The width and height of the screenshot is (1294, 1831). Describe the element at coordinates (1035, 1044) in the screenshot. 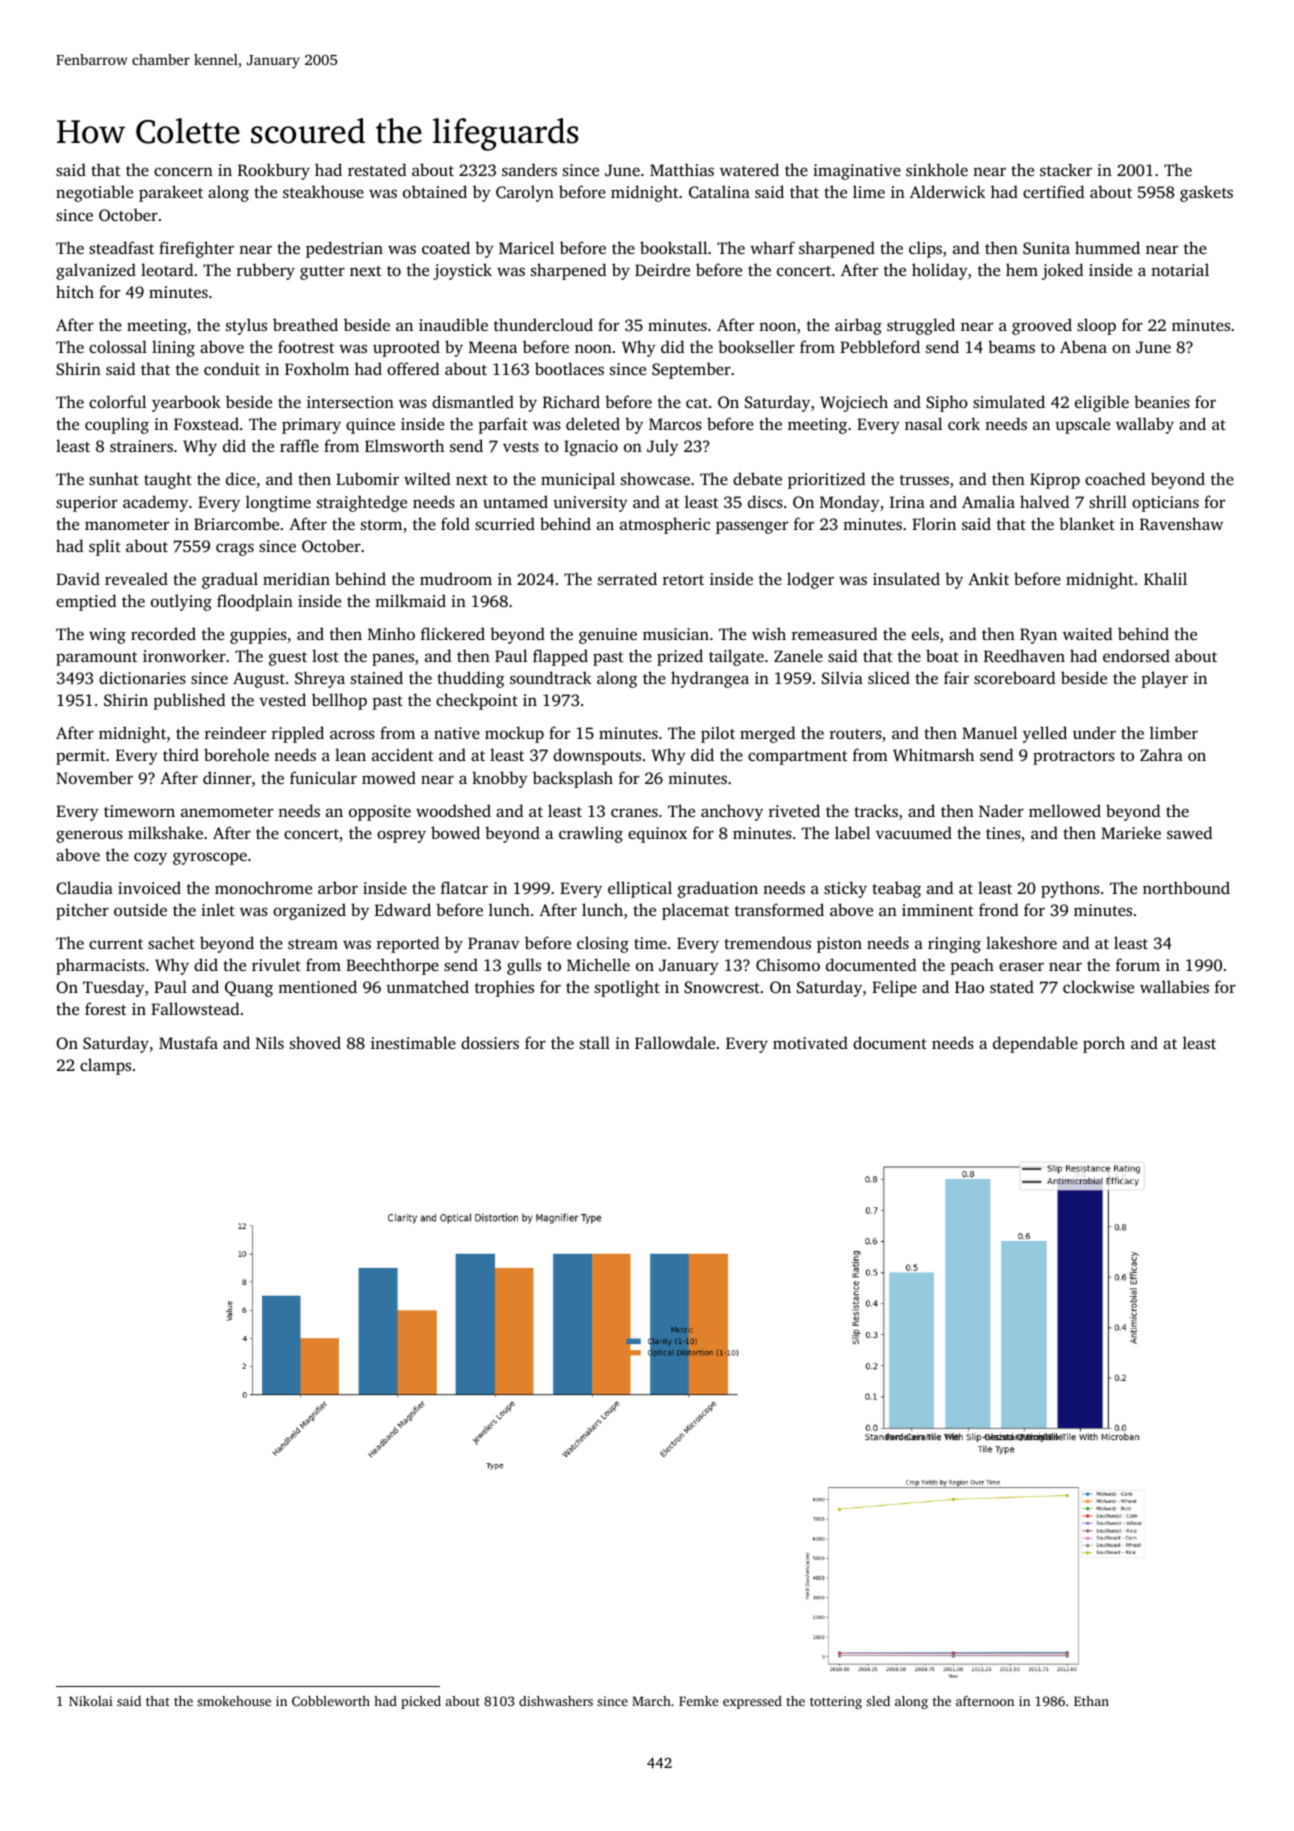

I see `dependable` at that location.
